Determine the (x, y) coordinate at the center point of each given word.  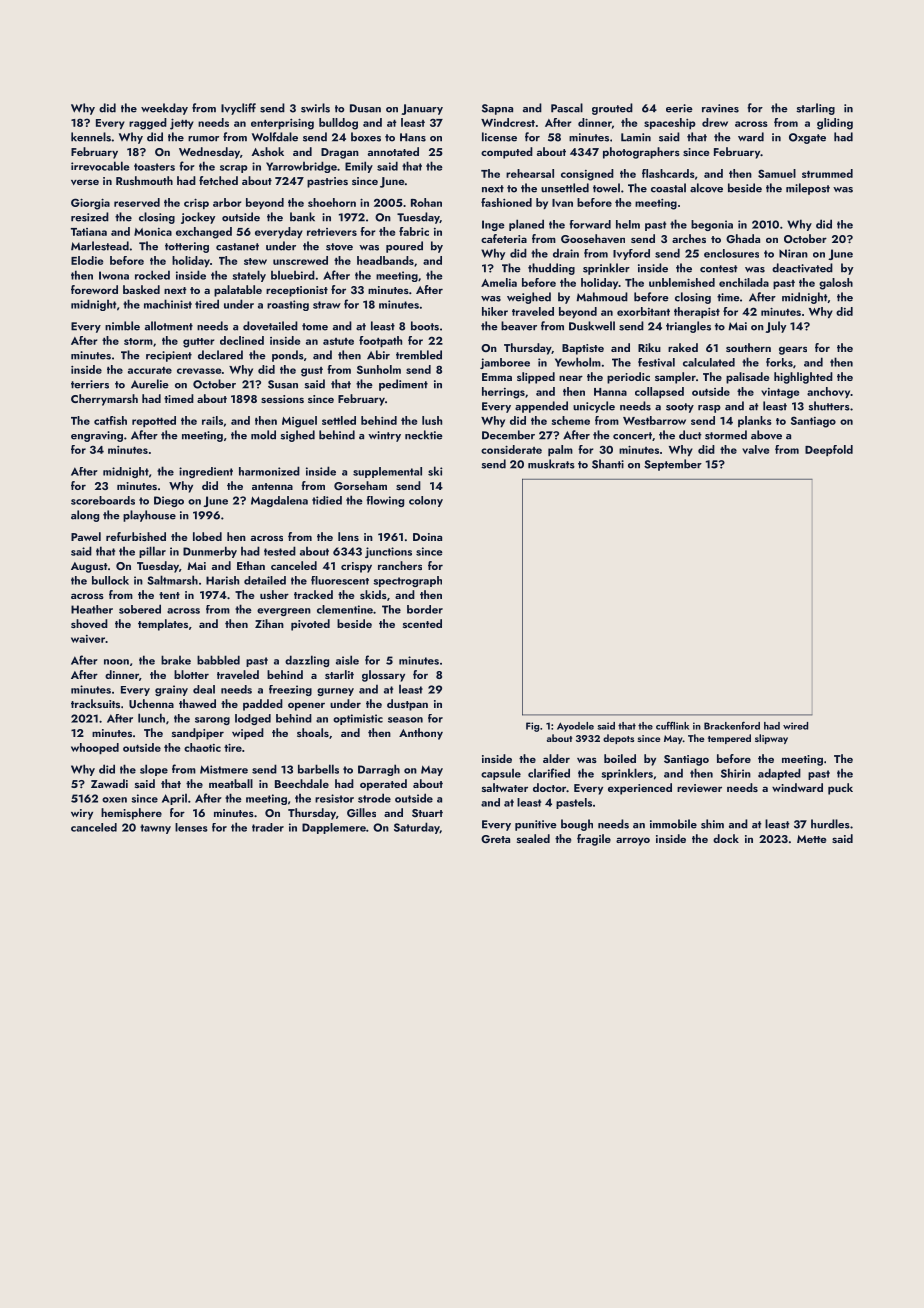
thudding (551, 269)
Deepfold (829, 450)
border (425, 609)
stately (249, 276)
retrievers (332, 232)
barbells (318, 769)
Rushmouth (144, 180)
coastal (668, 188)
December (508, 435)
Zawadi (109, 783)
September (673, 465)
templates (163, 625)
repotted (154, 421)
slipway (771, 739)
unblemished (682, 282)
